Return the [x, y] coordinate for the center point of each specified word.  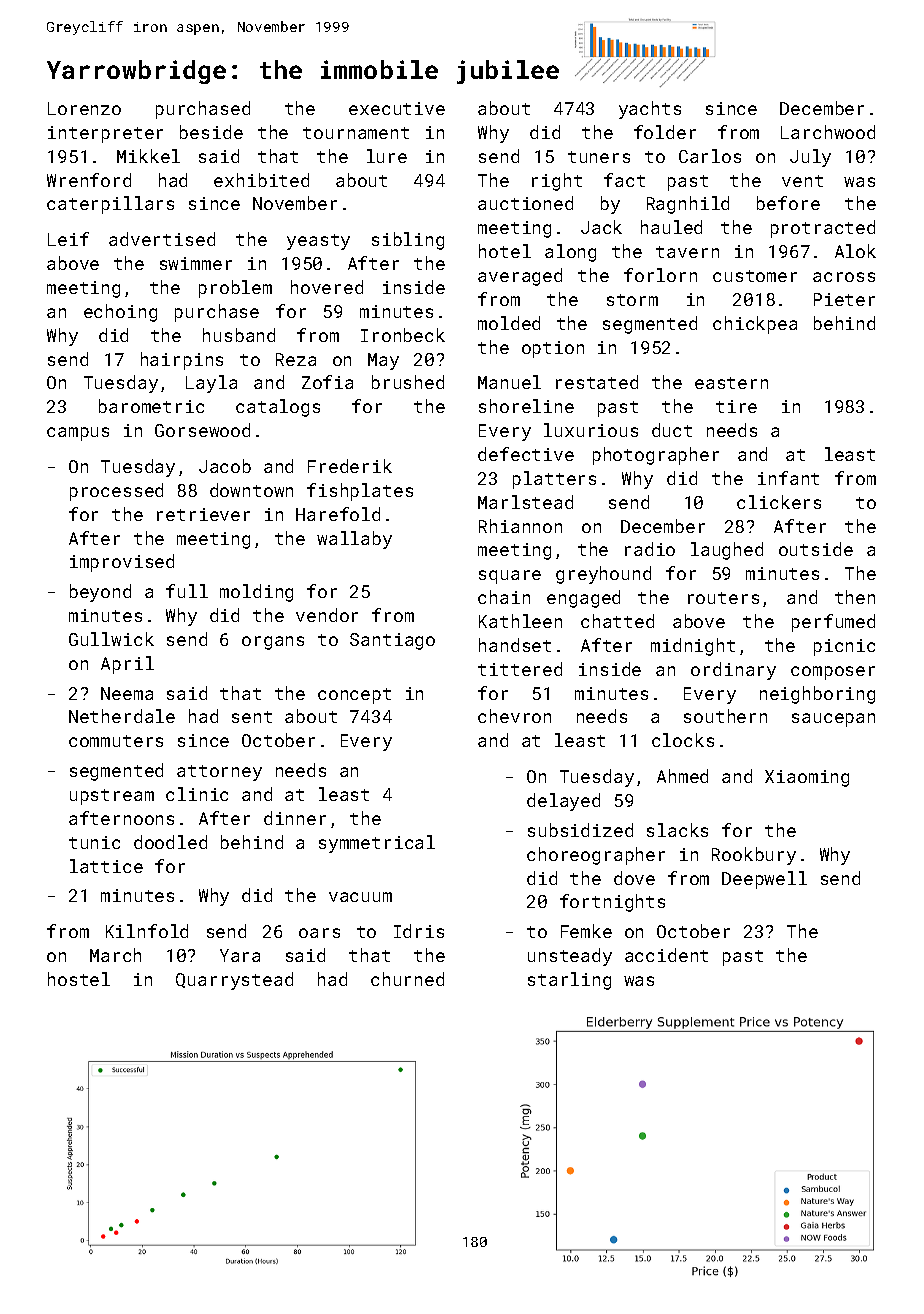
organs [273, 643]
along [570, 253]
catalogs [278, 408]
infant [788, 478]
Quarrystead [234, 981]
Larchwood [828, 132]
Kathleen [520, 621]
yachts [650, 110]
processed [116, 492]
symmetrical [377, 844]
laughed [727, 551]
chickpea [755, 325]
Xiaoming [807, 778]
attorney [219, 773]
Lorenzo [84, 108]
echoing [120, 313]
